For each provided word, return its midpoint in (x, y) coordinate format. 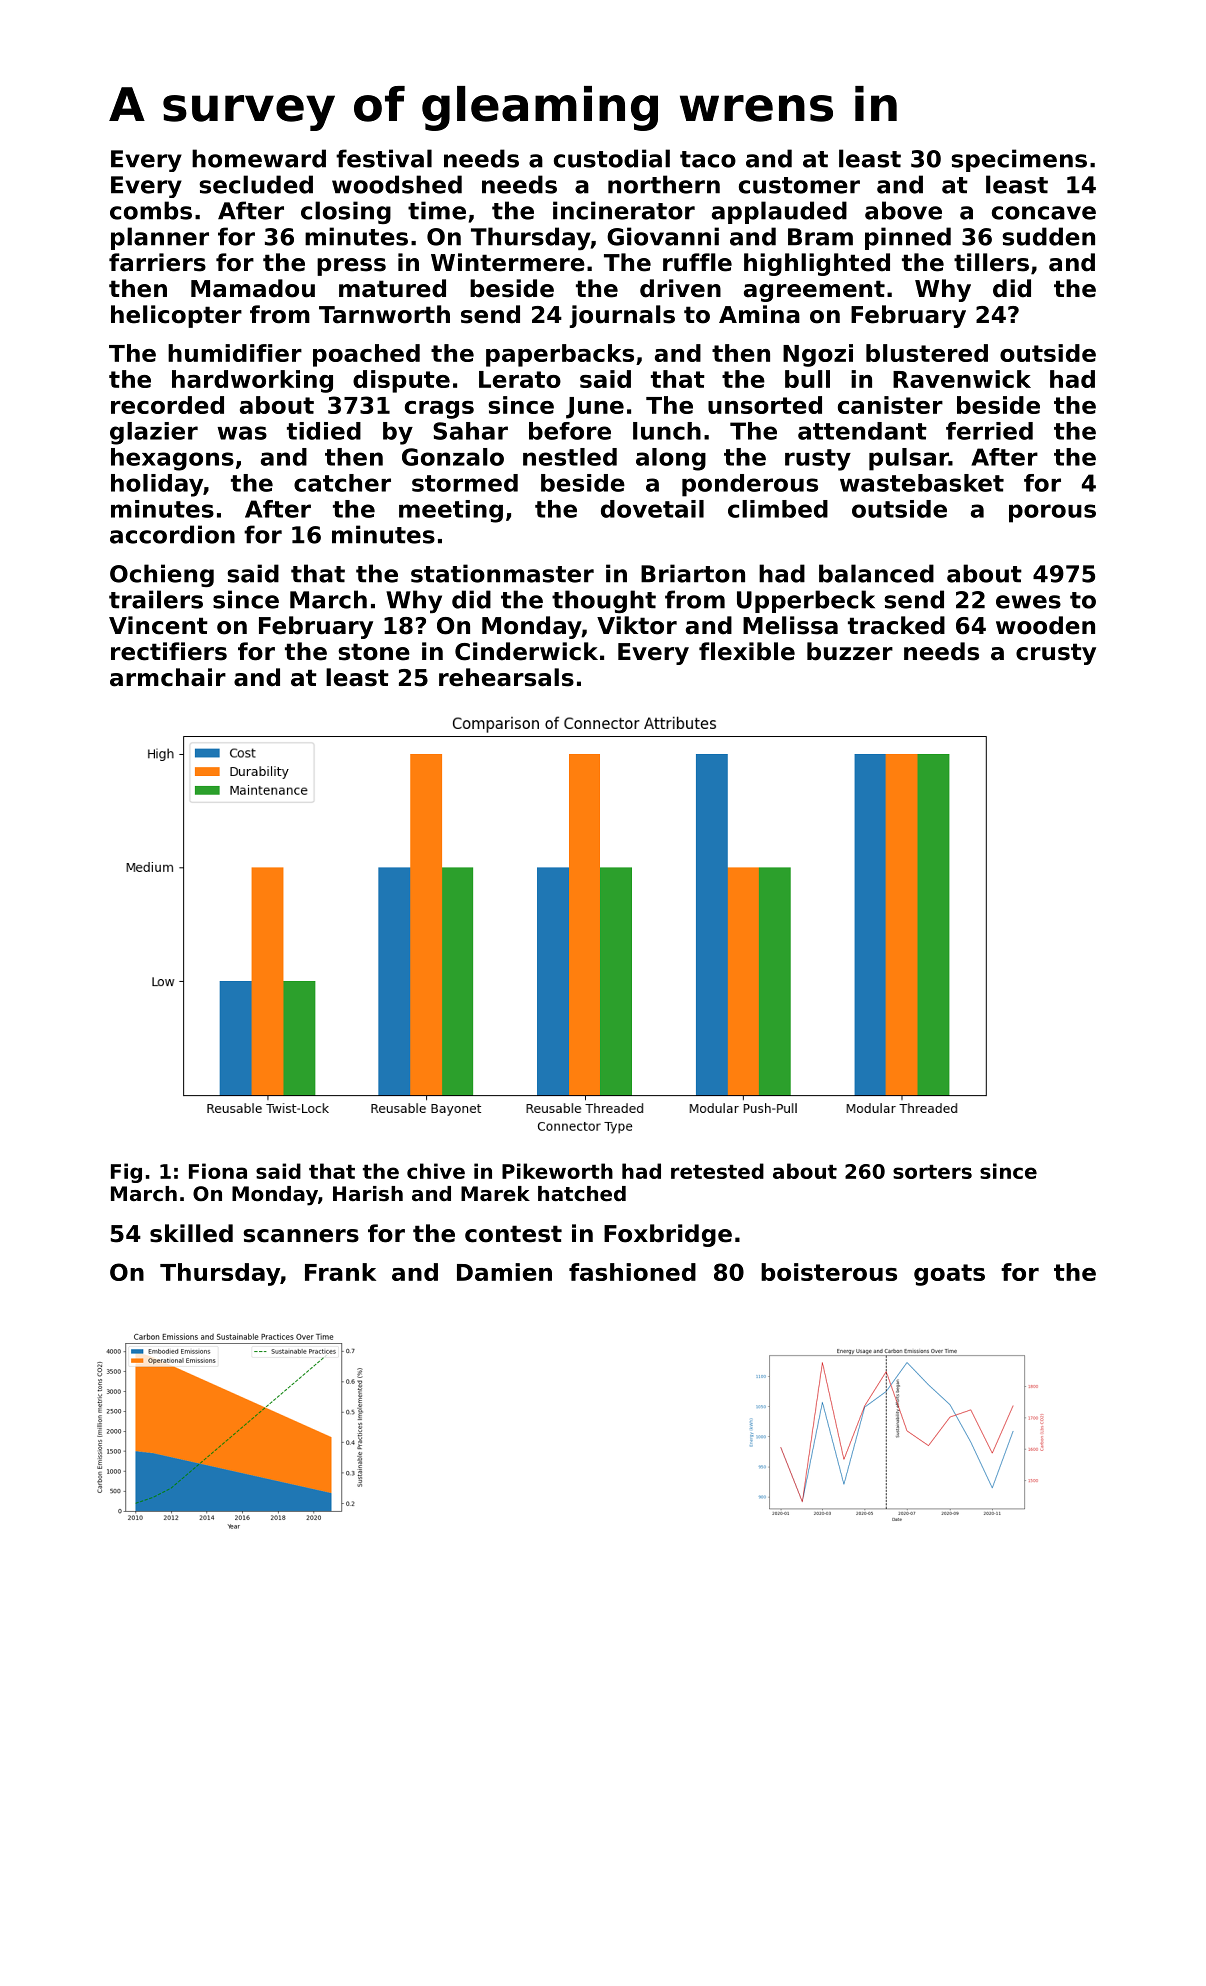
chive (436, 1171)
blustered (927, 353)
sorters (932, 1172)
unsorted (765, 405)
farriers (157, 262)
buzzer (850, 651)
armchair (168, 677)
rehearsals (506, 677)
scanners (301, 1236)
